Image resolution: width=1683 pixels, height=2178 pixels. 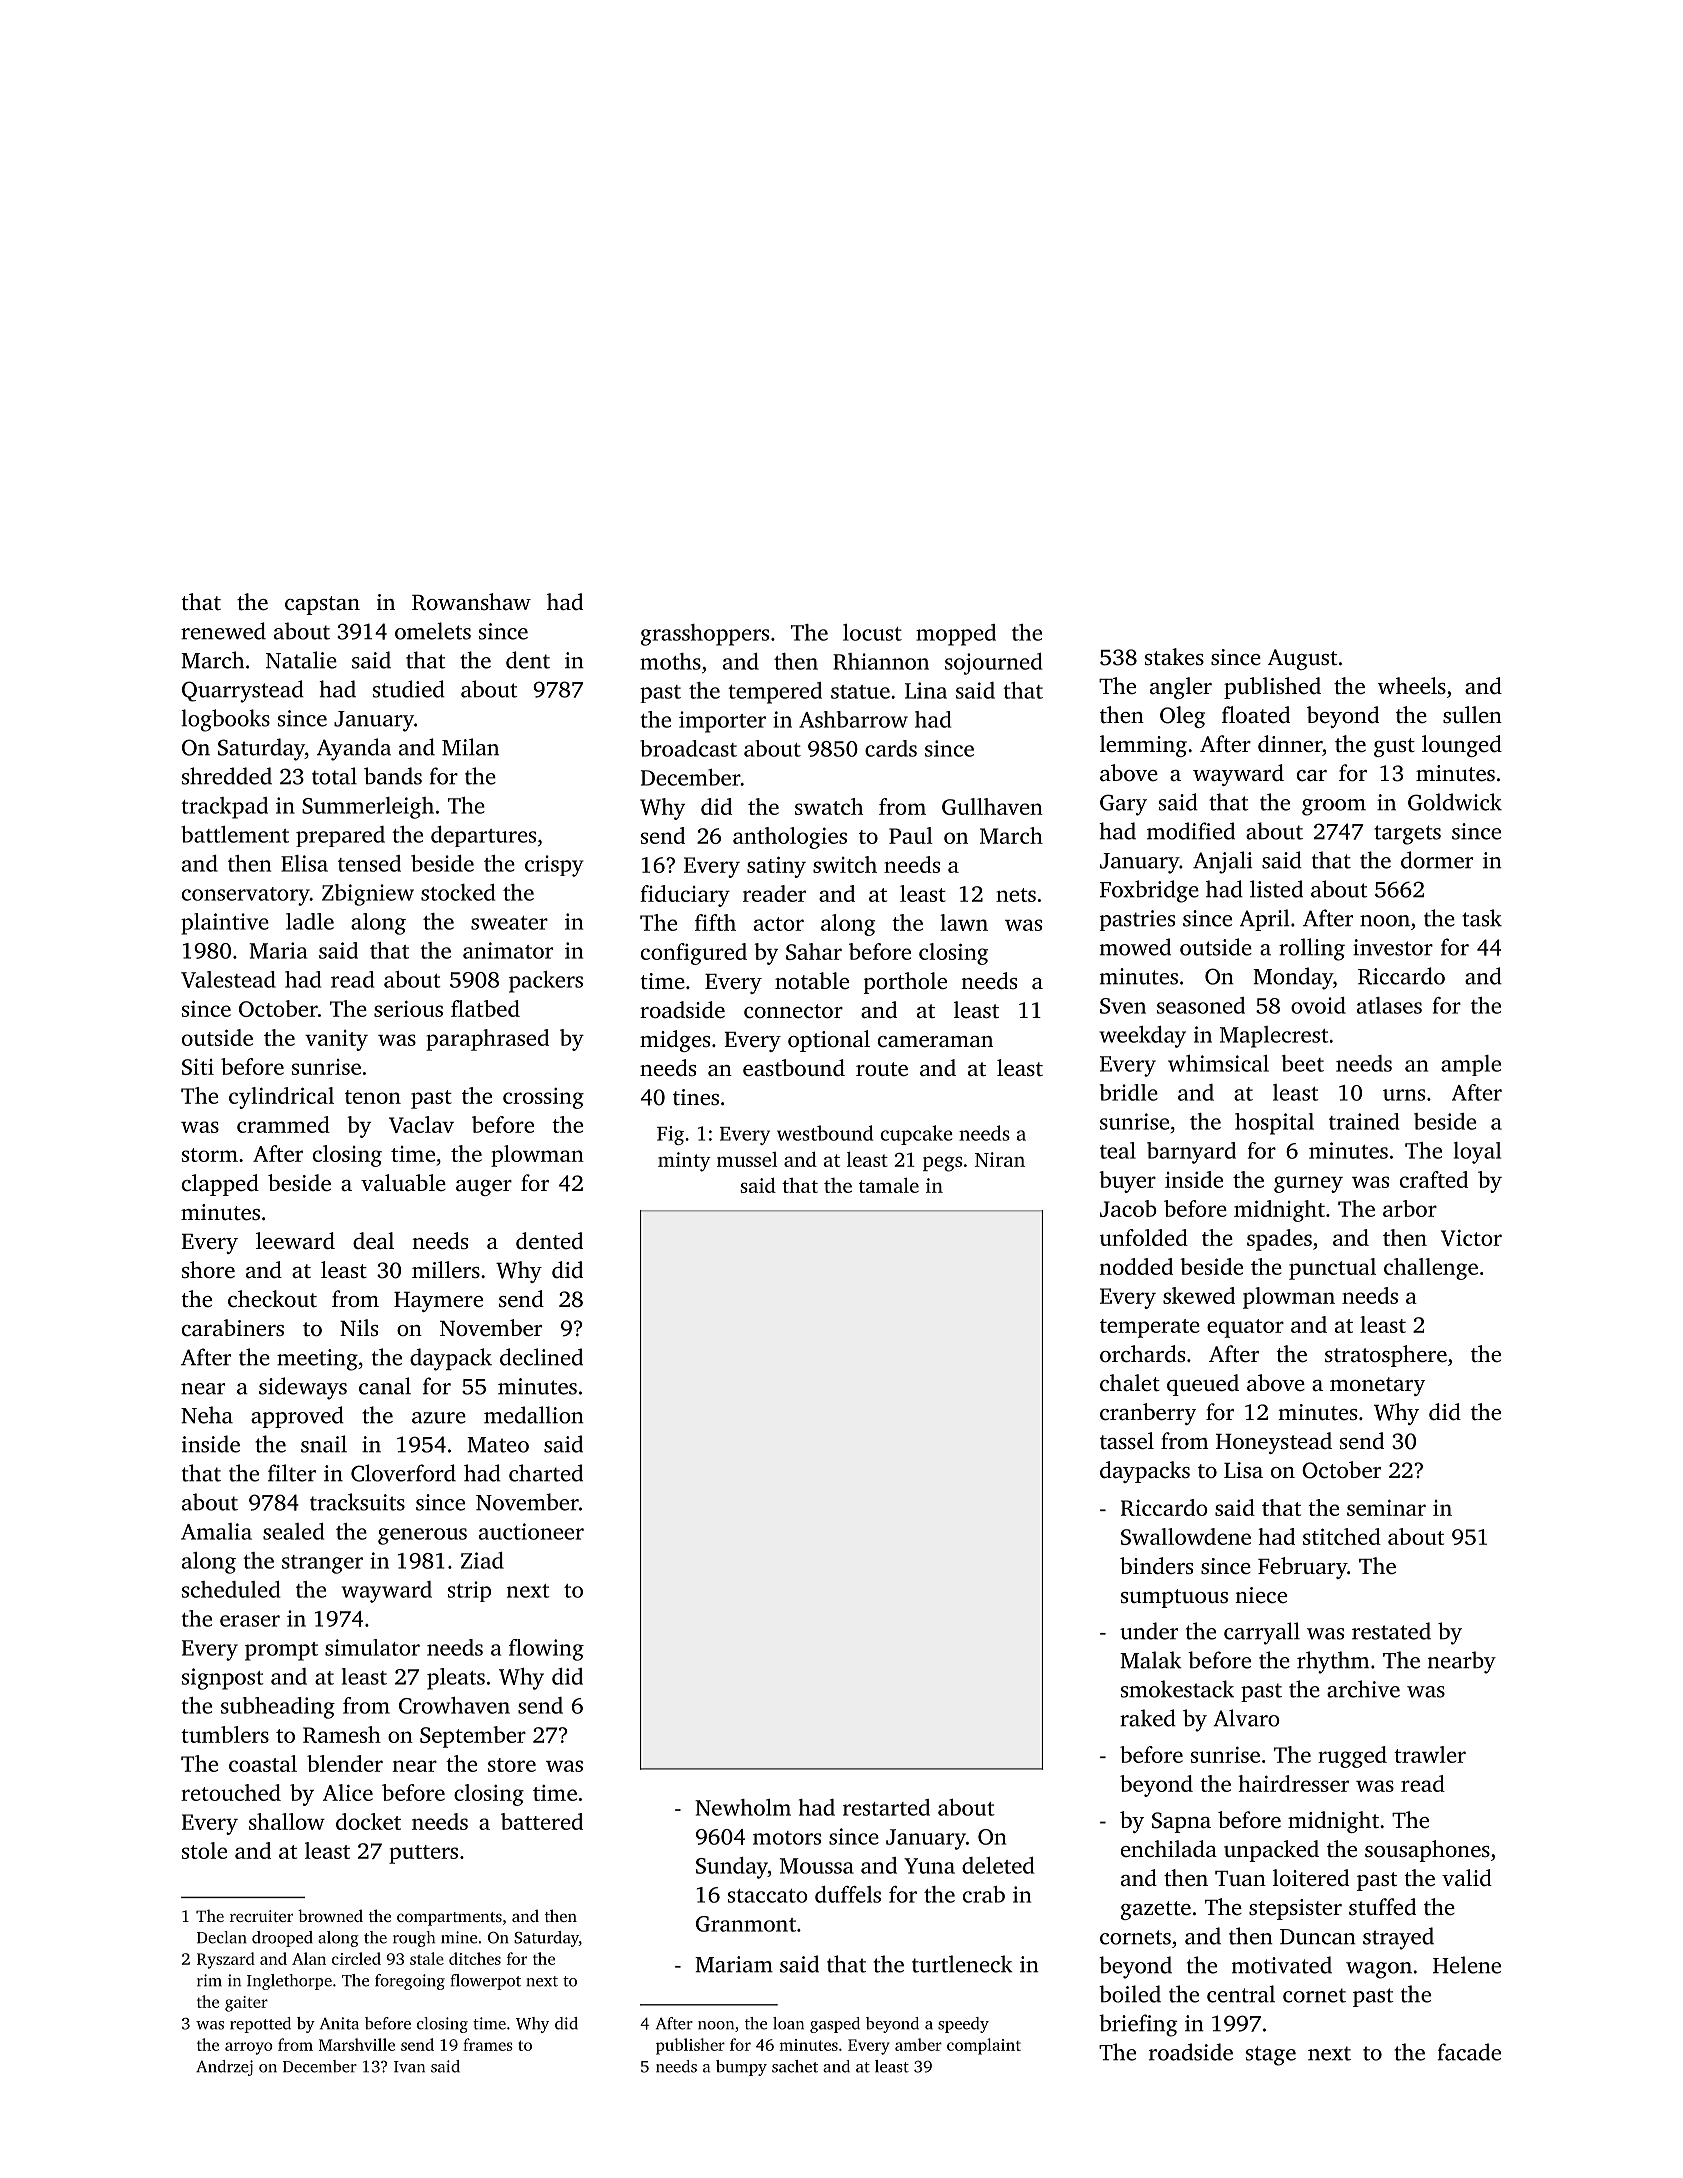 What do you see at coordinates (310, 921) in the image?
I see `ladle` at bounding box center [310, 921].
